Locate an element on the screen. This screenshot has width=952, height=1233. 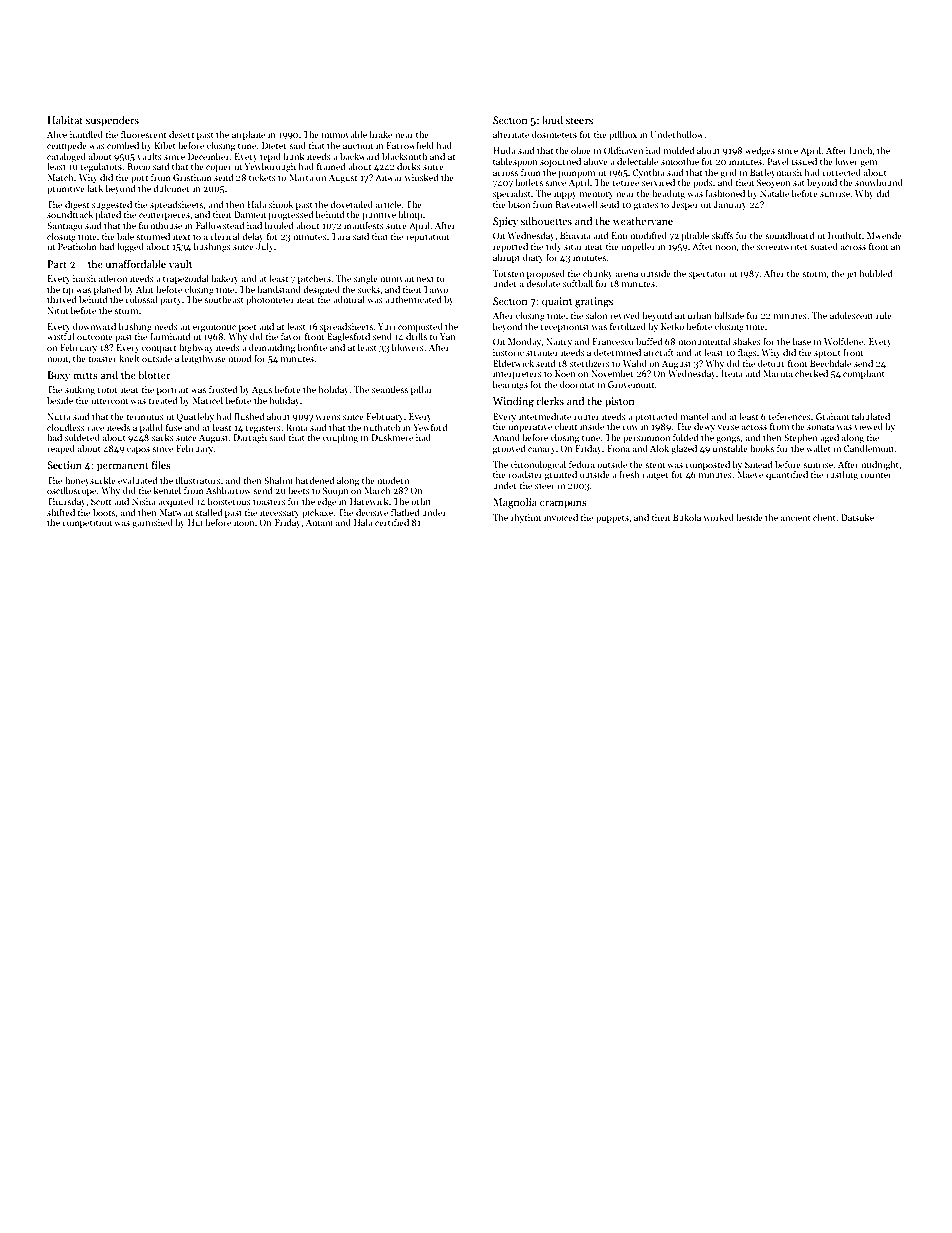
interpreters is located at coordinates (517, 374).
